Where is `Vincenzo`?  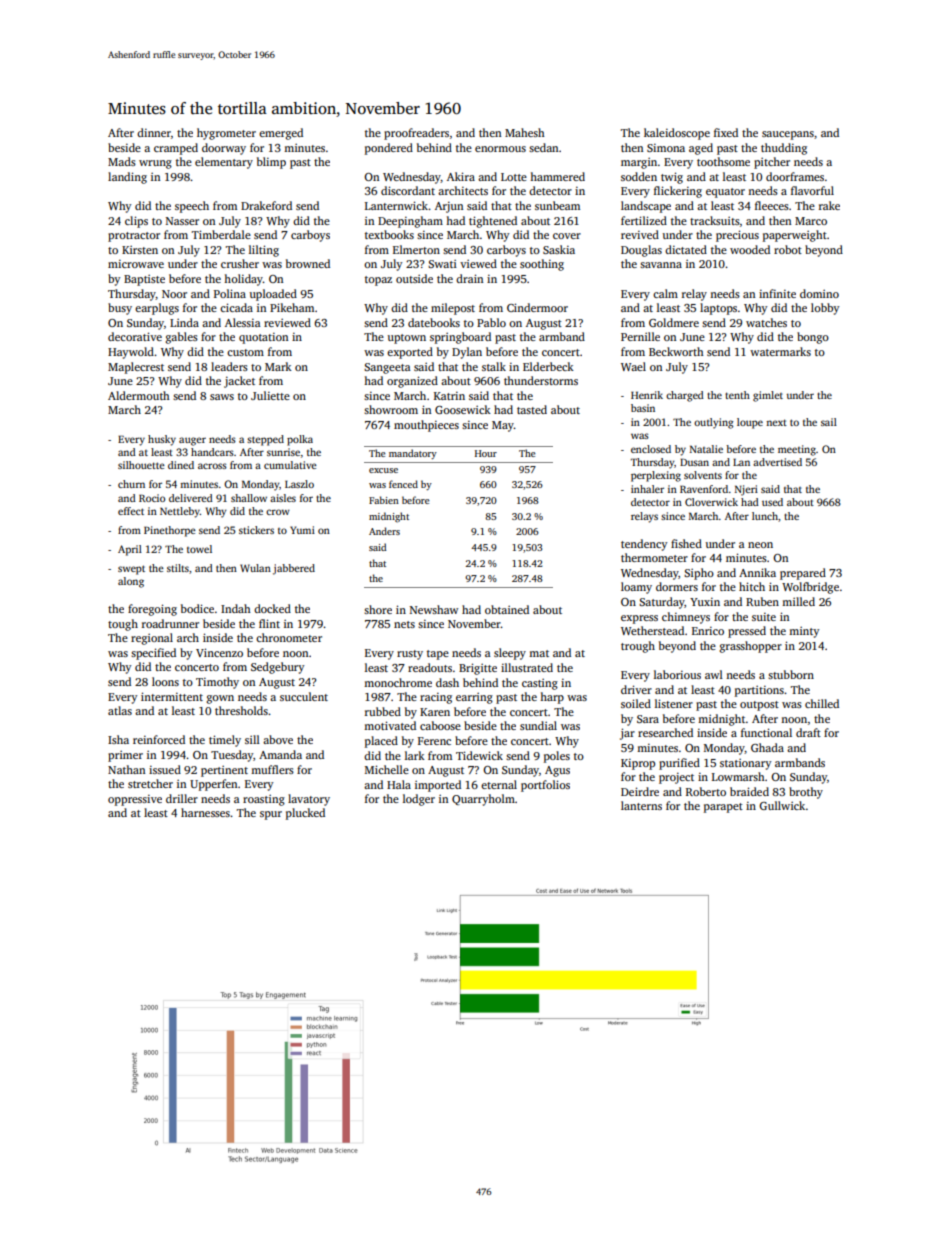
Vincenzo is located at coordinates (219, 652).
